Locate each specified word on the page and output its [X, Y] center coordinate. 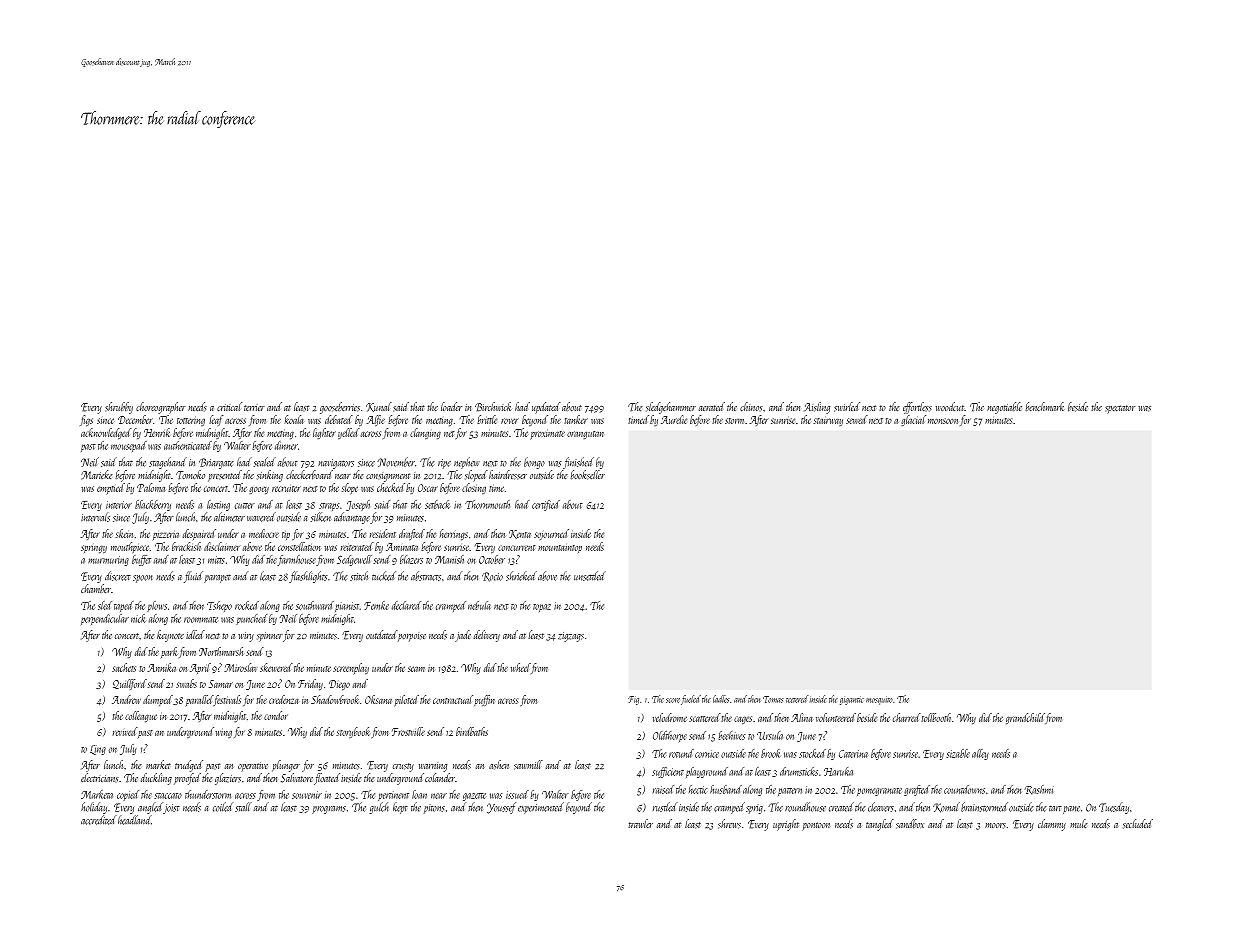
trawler [640, 823]
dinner [286, 445]
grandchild [1025, 718]
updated [546, 407]
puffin [484, 700]
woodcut [950, 406]
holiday [94, 808]
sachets [124, 667]
